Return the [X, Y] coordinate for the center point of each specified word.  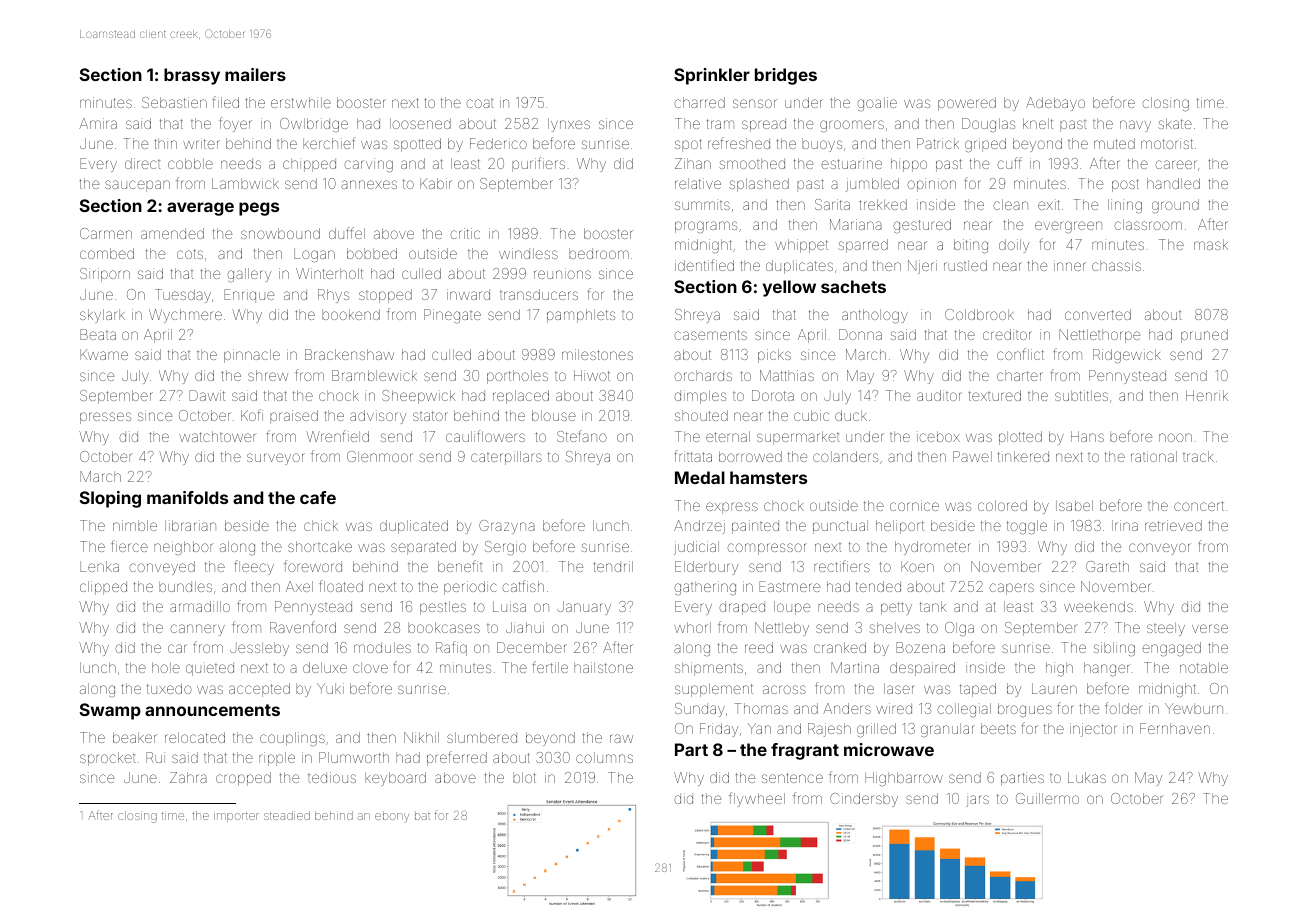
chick [321, 525]
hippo [909, 165]
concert [1199, 506]
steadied [287, 815]
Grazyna [507, 527]
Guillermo [1047, 798]
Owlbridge [314, 125]
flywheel [757, 799]
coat [479, 103]
